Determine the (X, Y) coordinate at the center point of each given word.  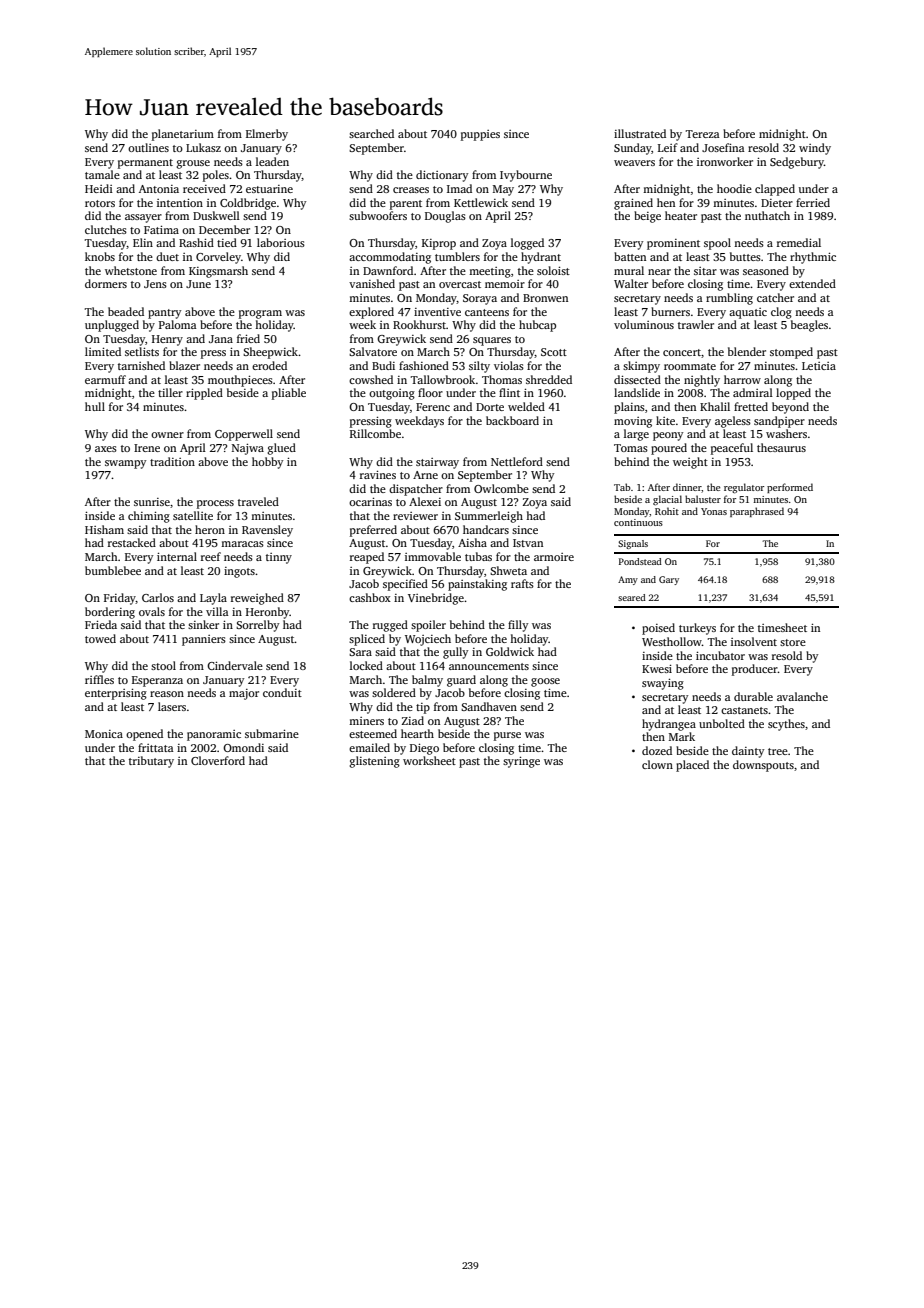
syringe (521, 762)
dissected (637, 379)
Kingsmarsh (218, 272)
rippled (204, 394)
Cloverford (218, 760)
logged (527, 244)
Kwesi (657, 668)
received (204, 188)
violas (509, 365)
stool (163, 665)
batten (630, 256)
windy (815, 149)
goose (545, 682)
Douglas (445, 217)
